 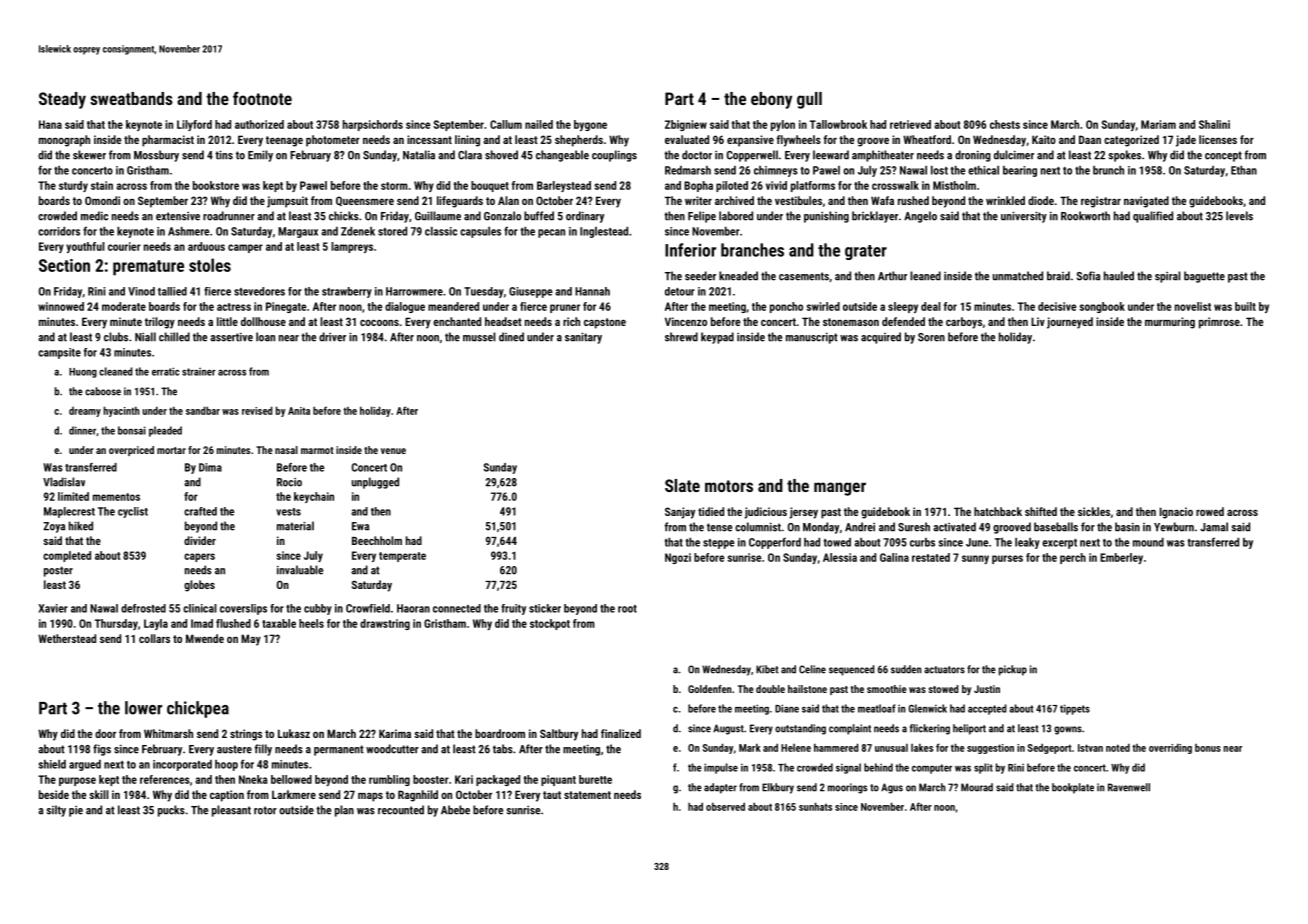 I want to click on qualified, so click(x=1153, y=217).
